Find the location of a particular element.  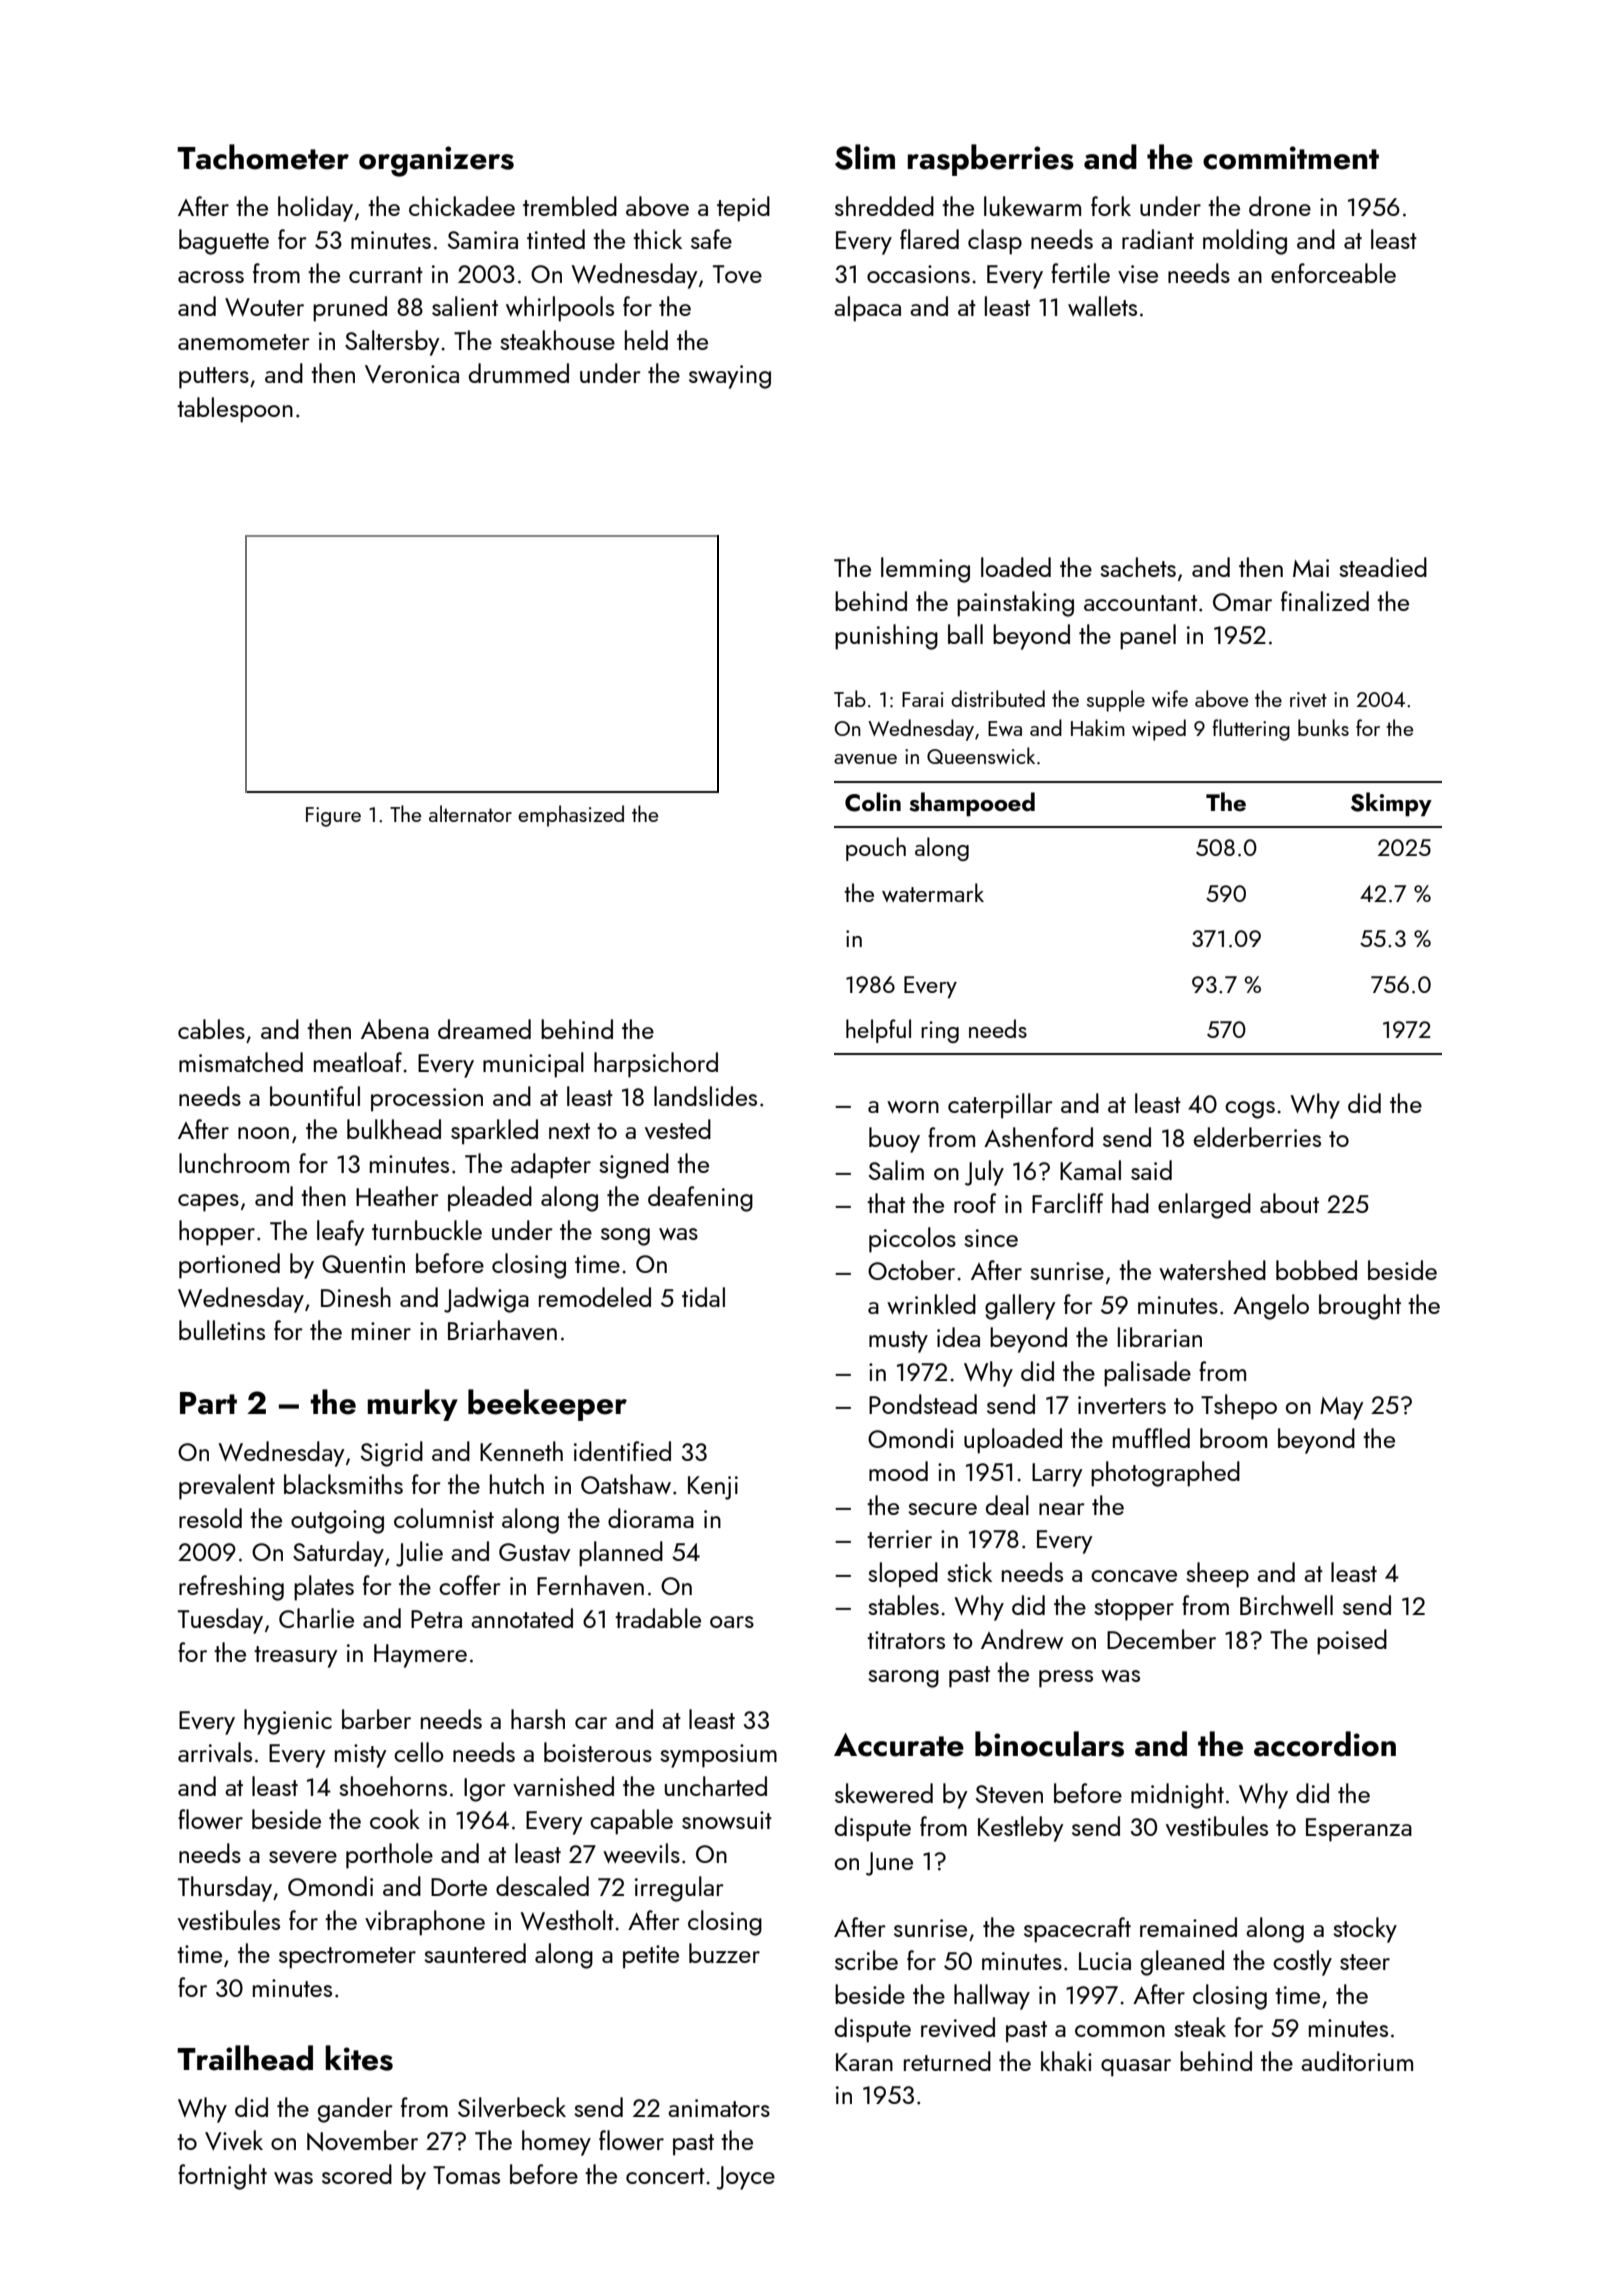

Figure is located at coordinates (333, 817).
